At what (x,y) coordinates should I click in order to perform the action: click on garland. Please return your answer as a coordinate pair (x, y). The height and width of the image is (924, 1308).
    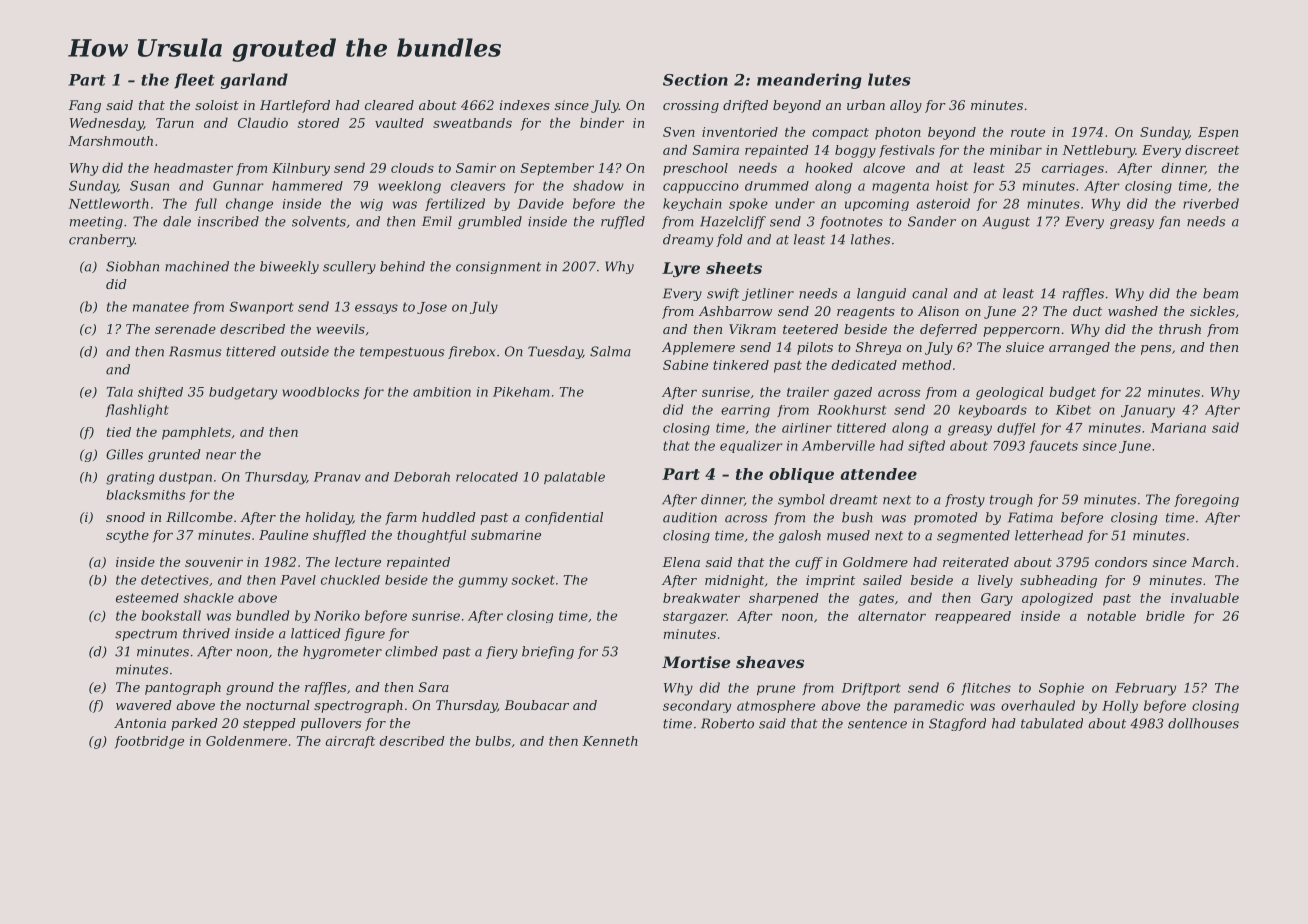
    Looking at the image, I should click on (254, 81).
